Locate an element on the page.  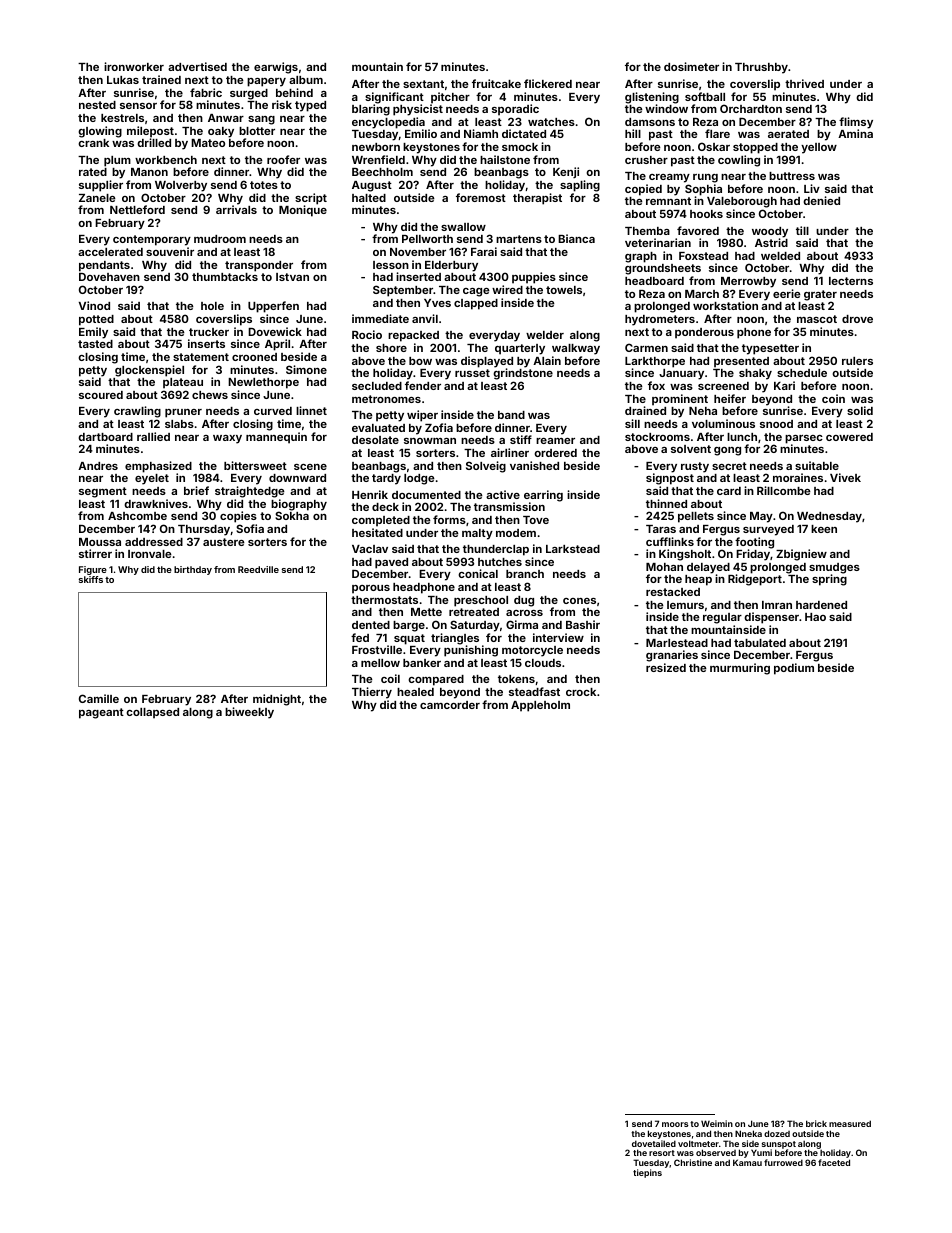
mudroom is located at coordinates (220, 239).
